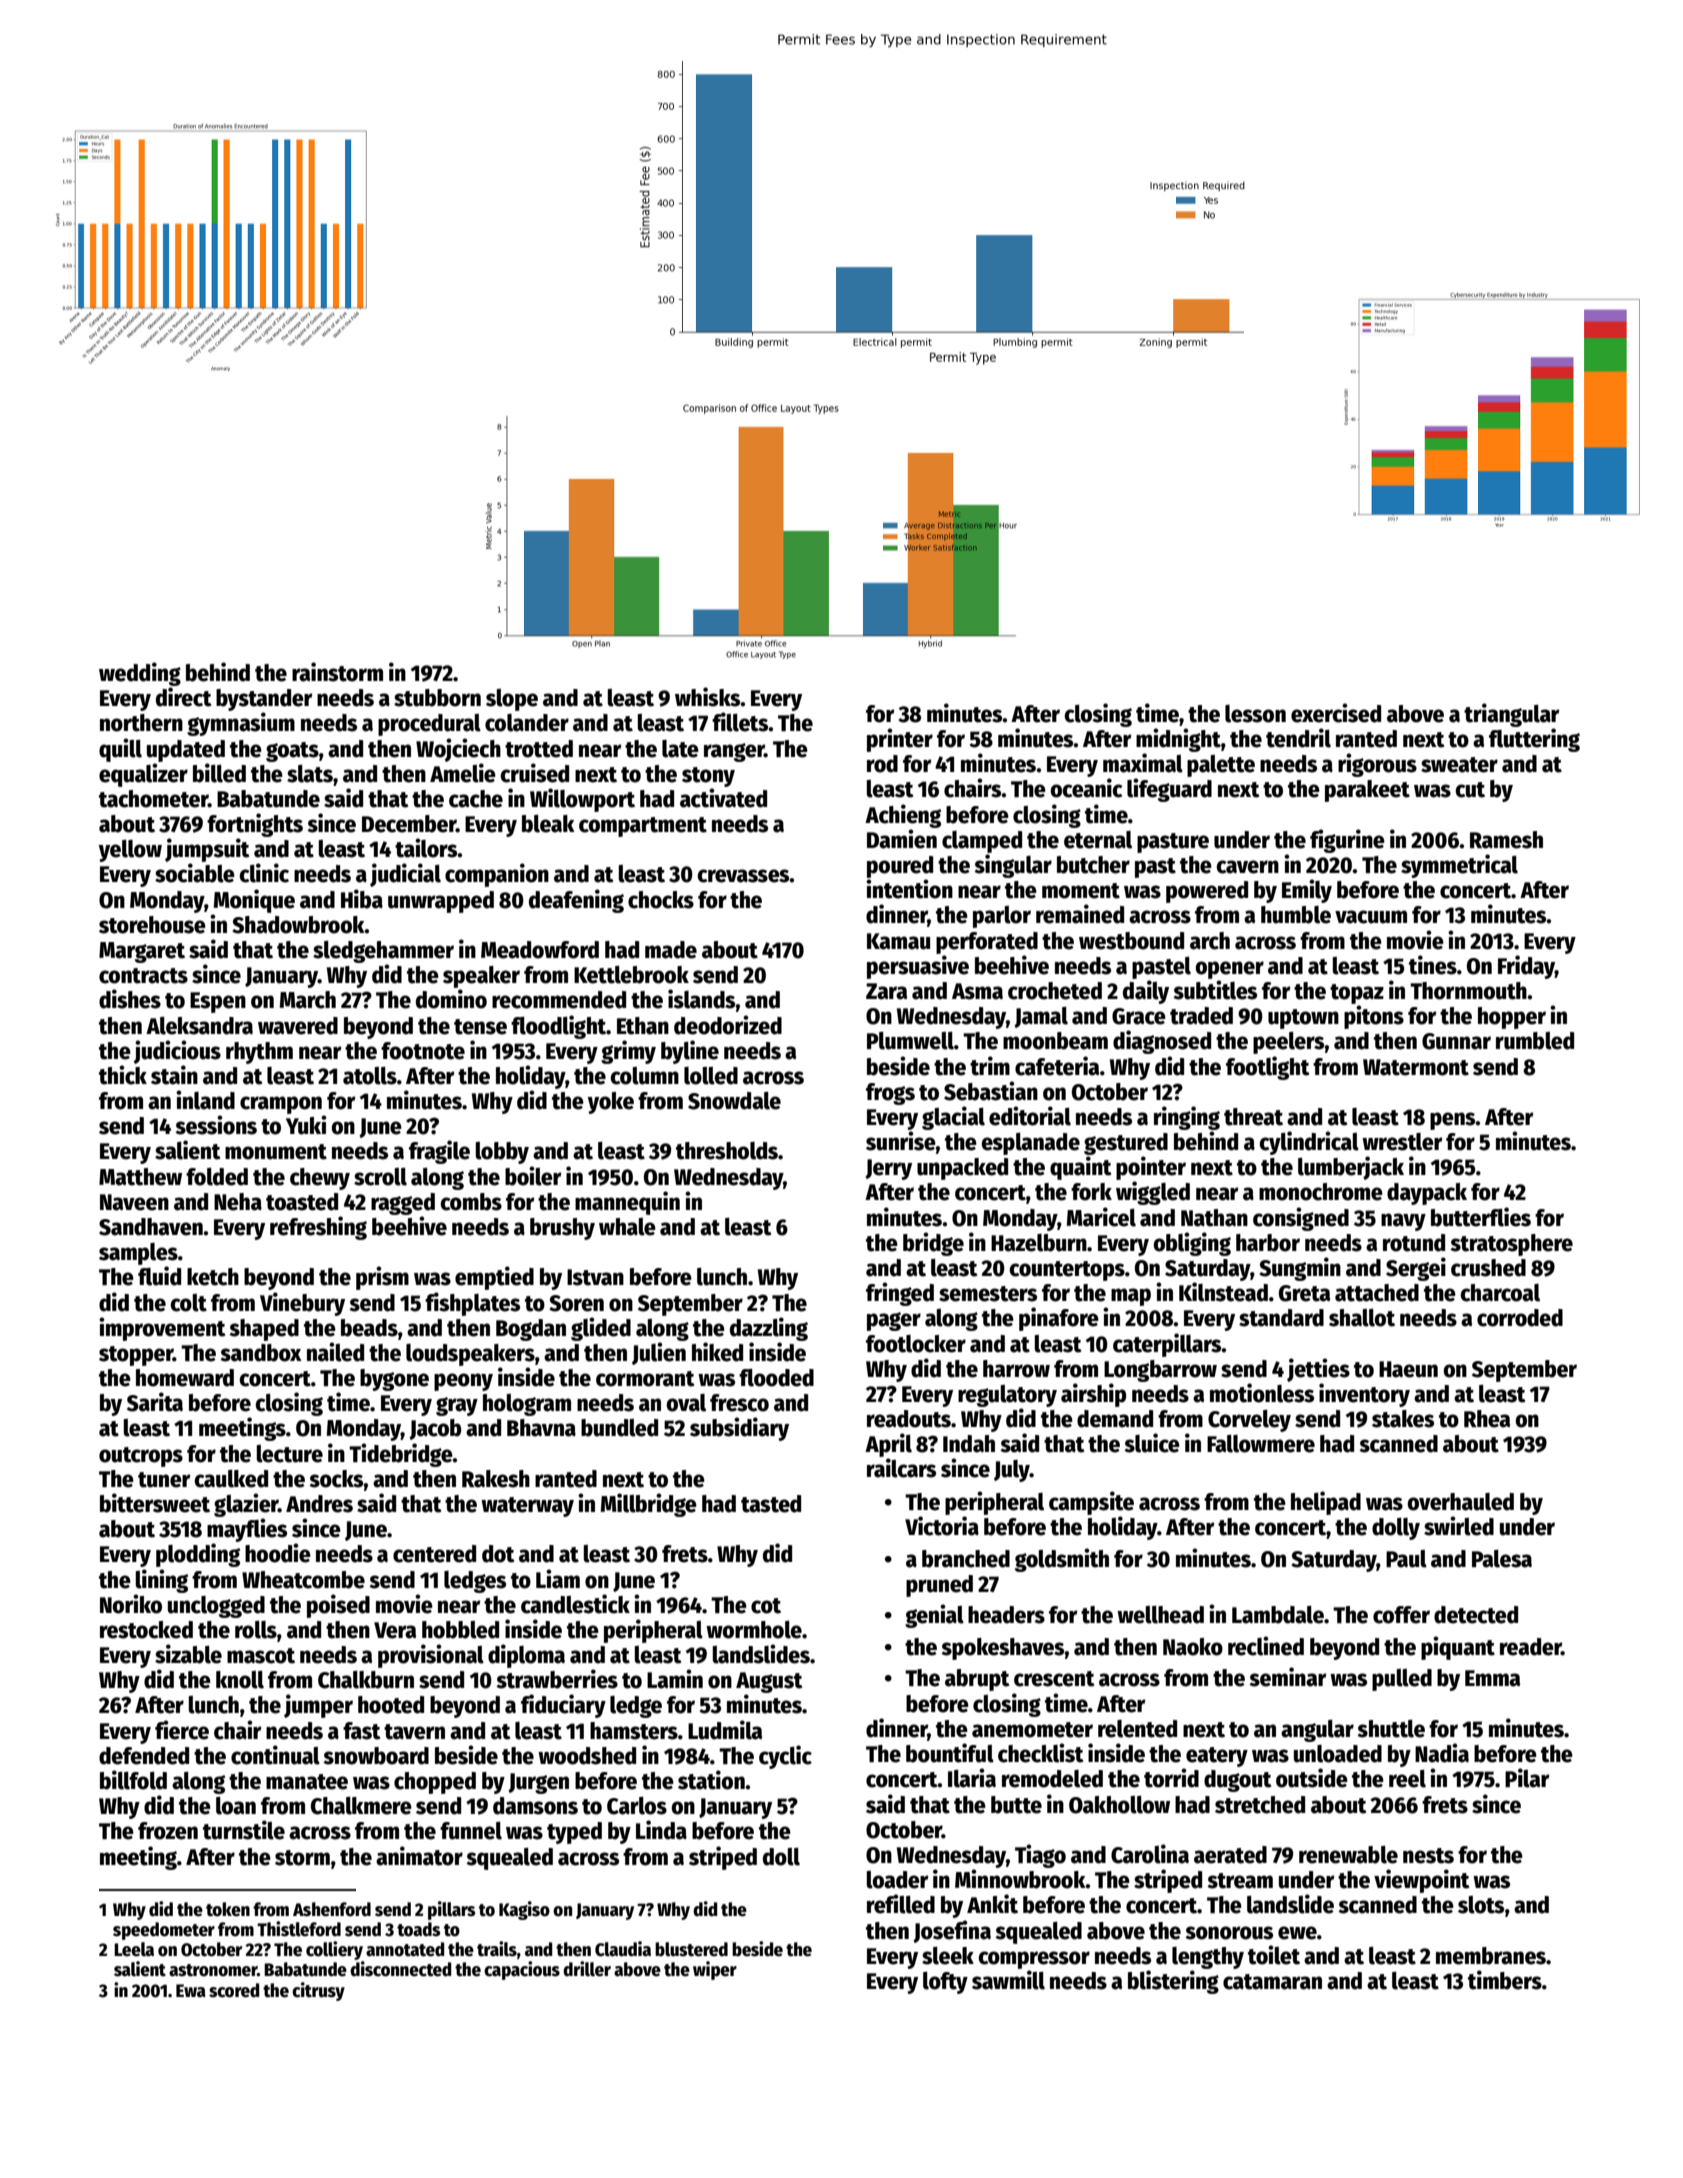  Describe the element at coordinates (142, 952) in the screenshot. I see `Margaret` at that location.
